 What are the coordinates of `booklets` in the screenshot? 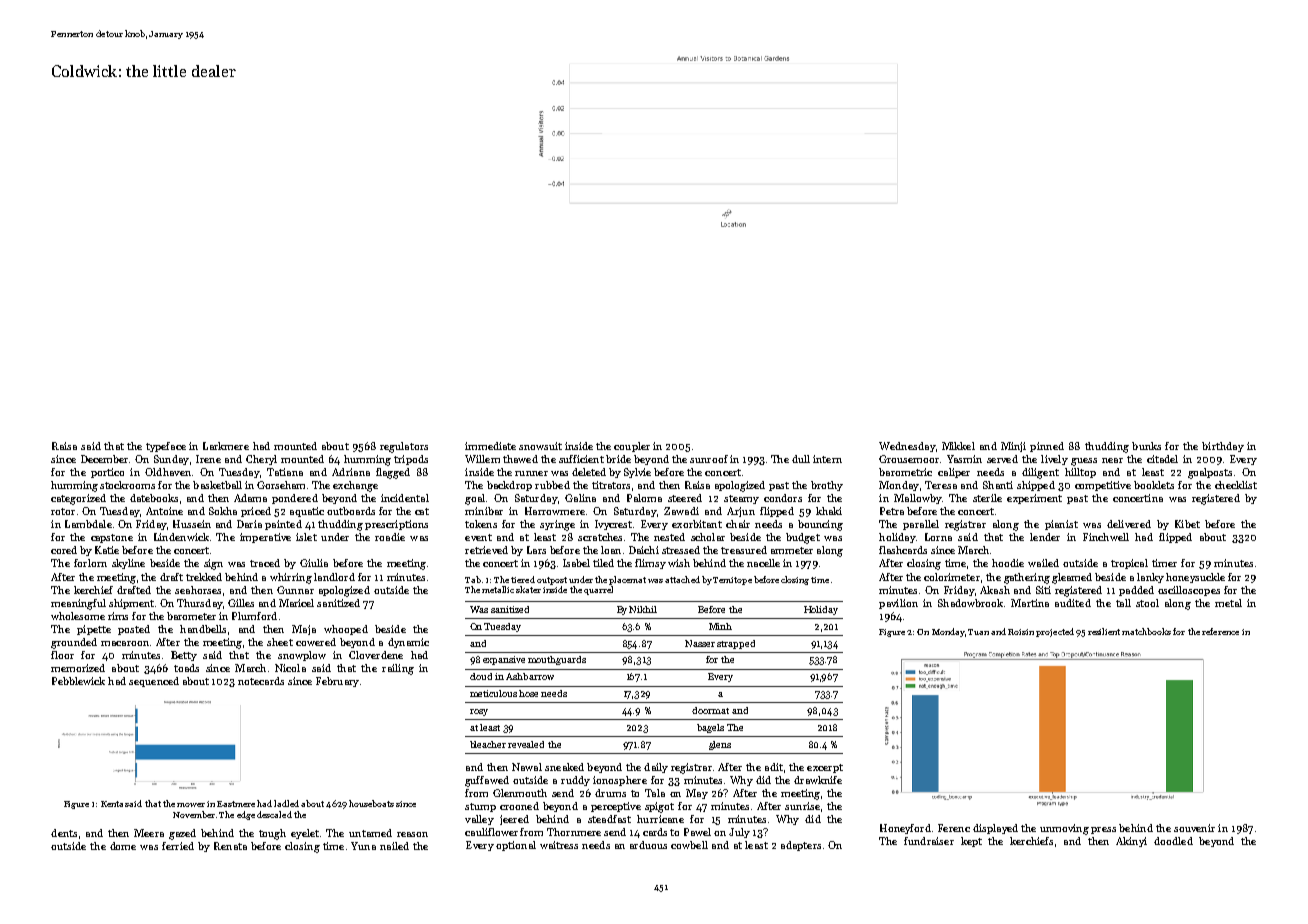 It's located at (1154, 485).
